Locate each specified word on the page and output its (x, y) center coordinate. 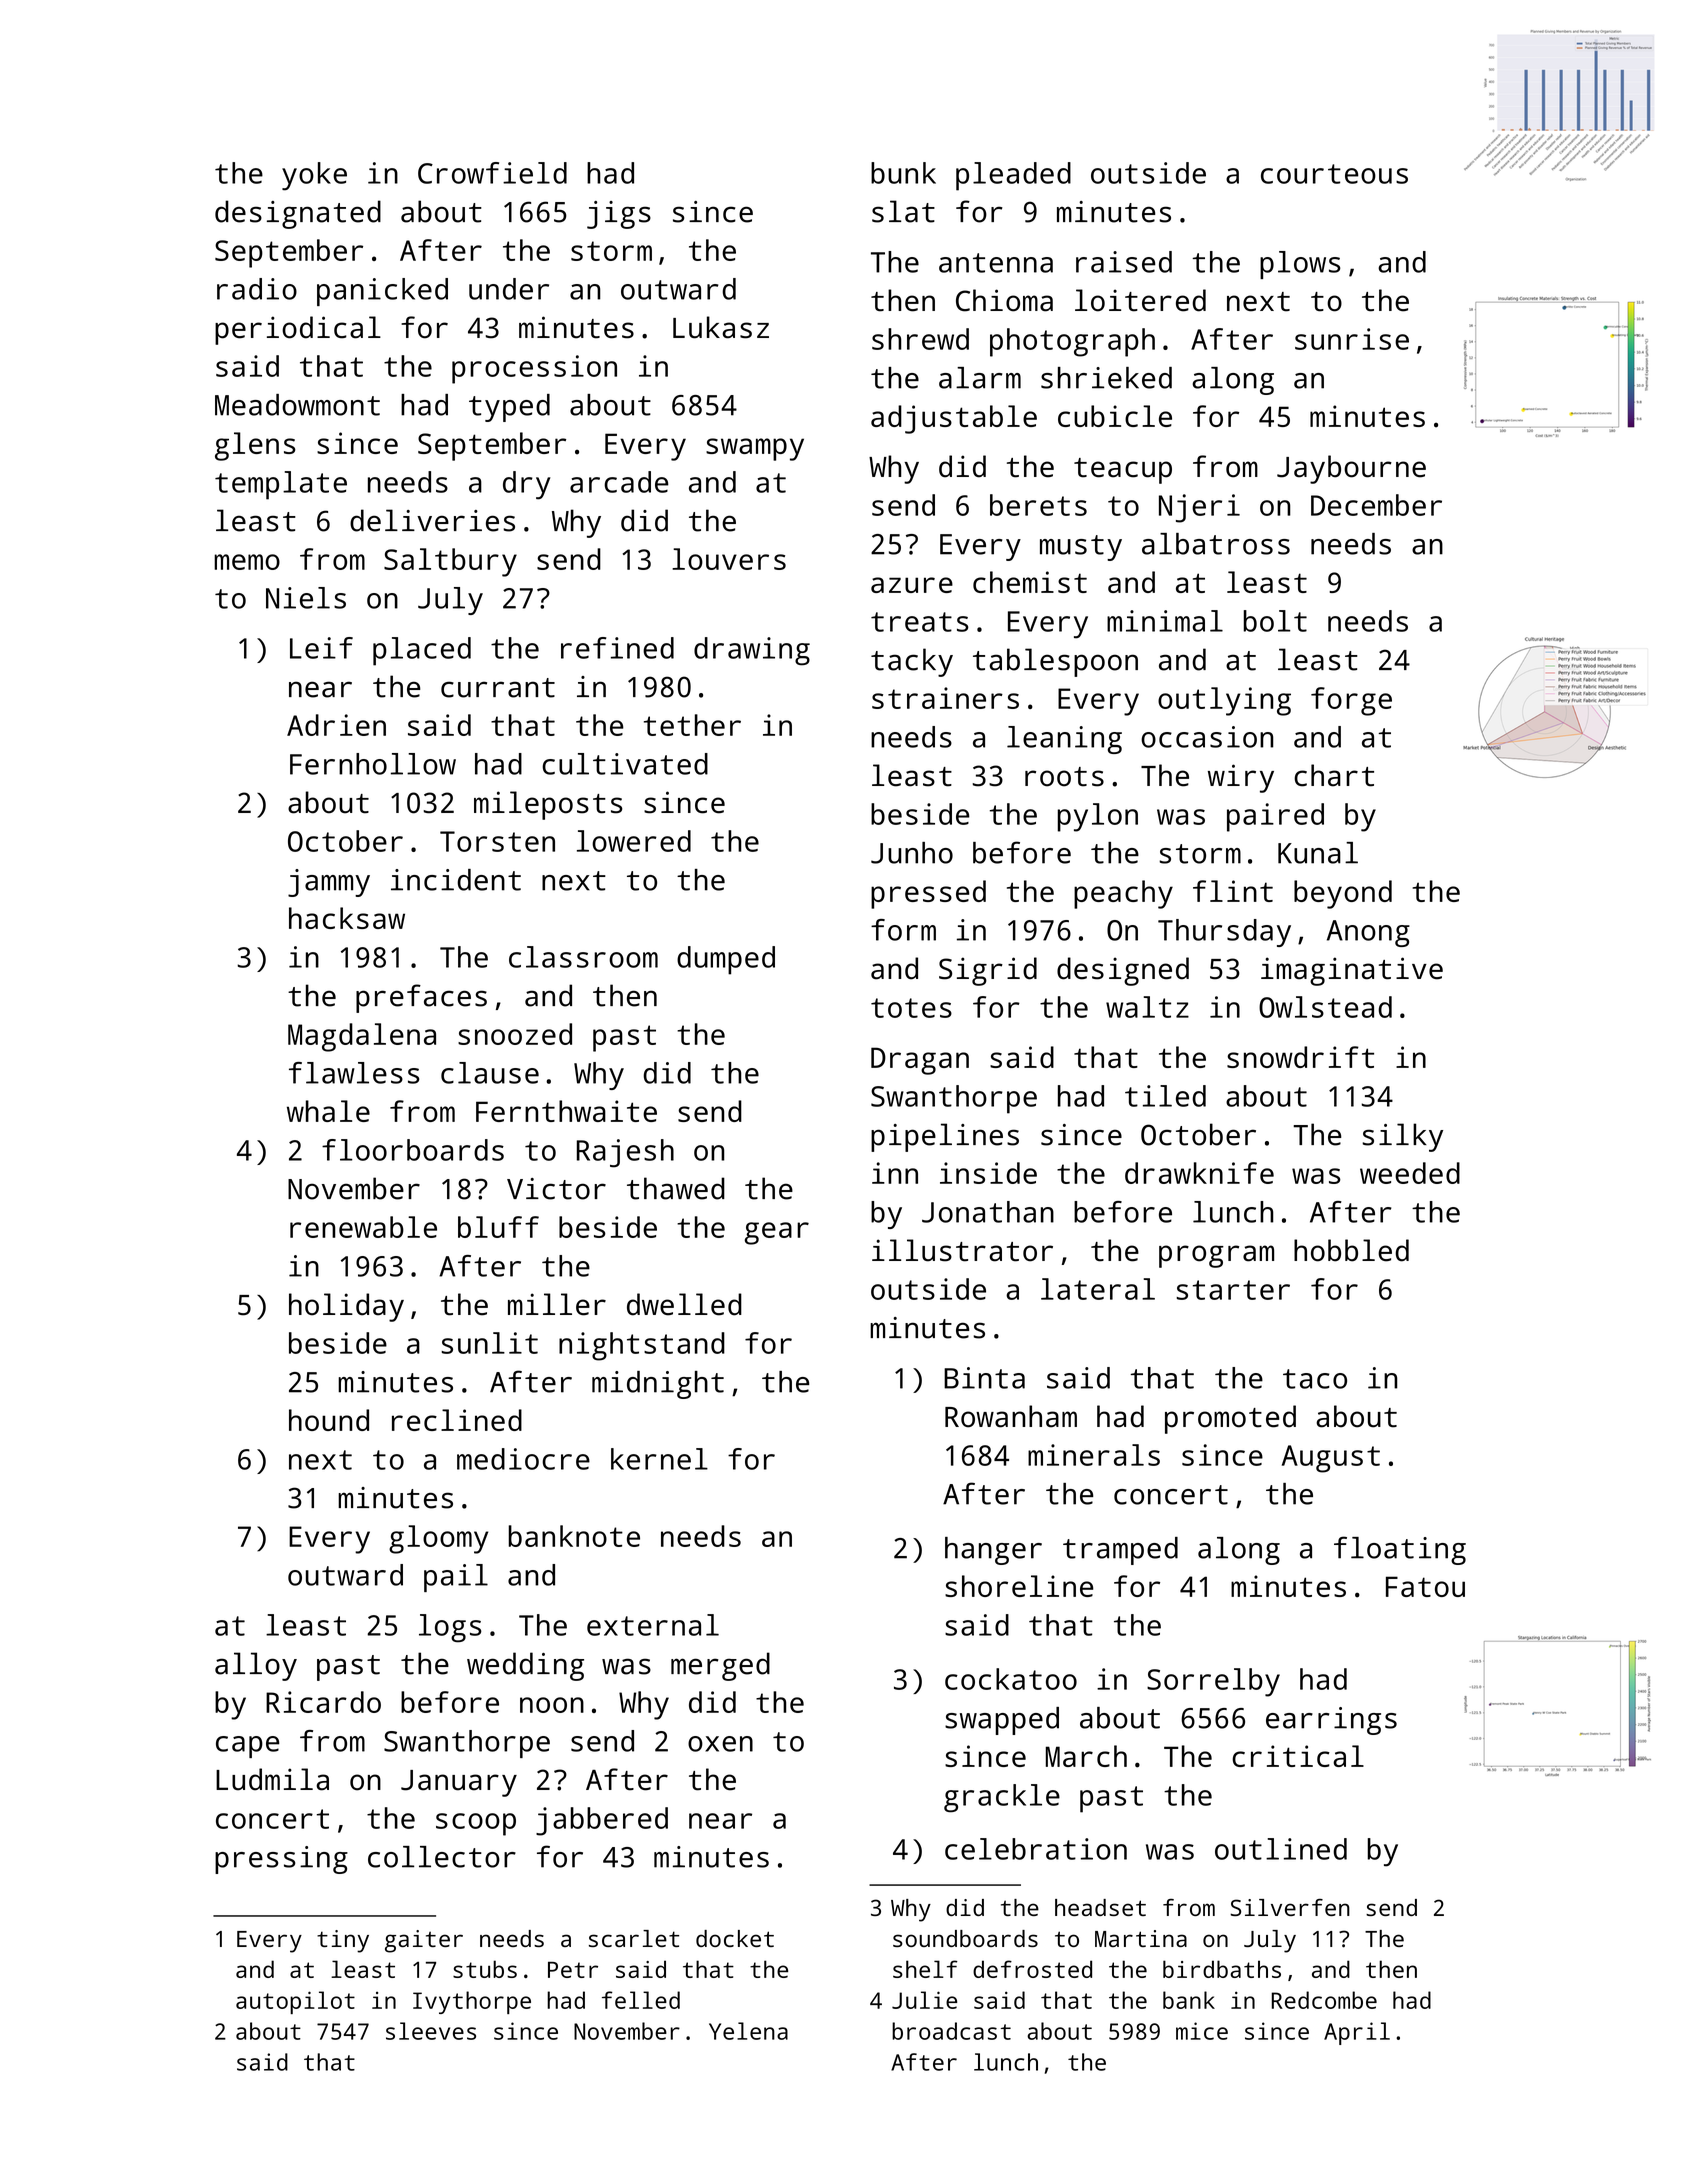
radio (257, 289)
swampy (755, 449)
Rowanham (1011, 1416)
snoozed (515, 1034)
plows (1300, 265)
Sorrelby (1213, 1682)
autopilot (295, 2002)
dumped (726, 960)
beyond (1343, 894)
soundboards (965, 1938)
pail (456, 1578)
